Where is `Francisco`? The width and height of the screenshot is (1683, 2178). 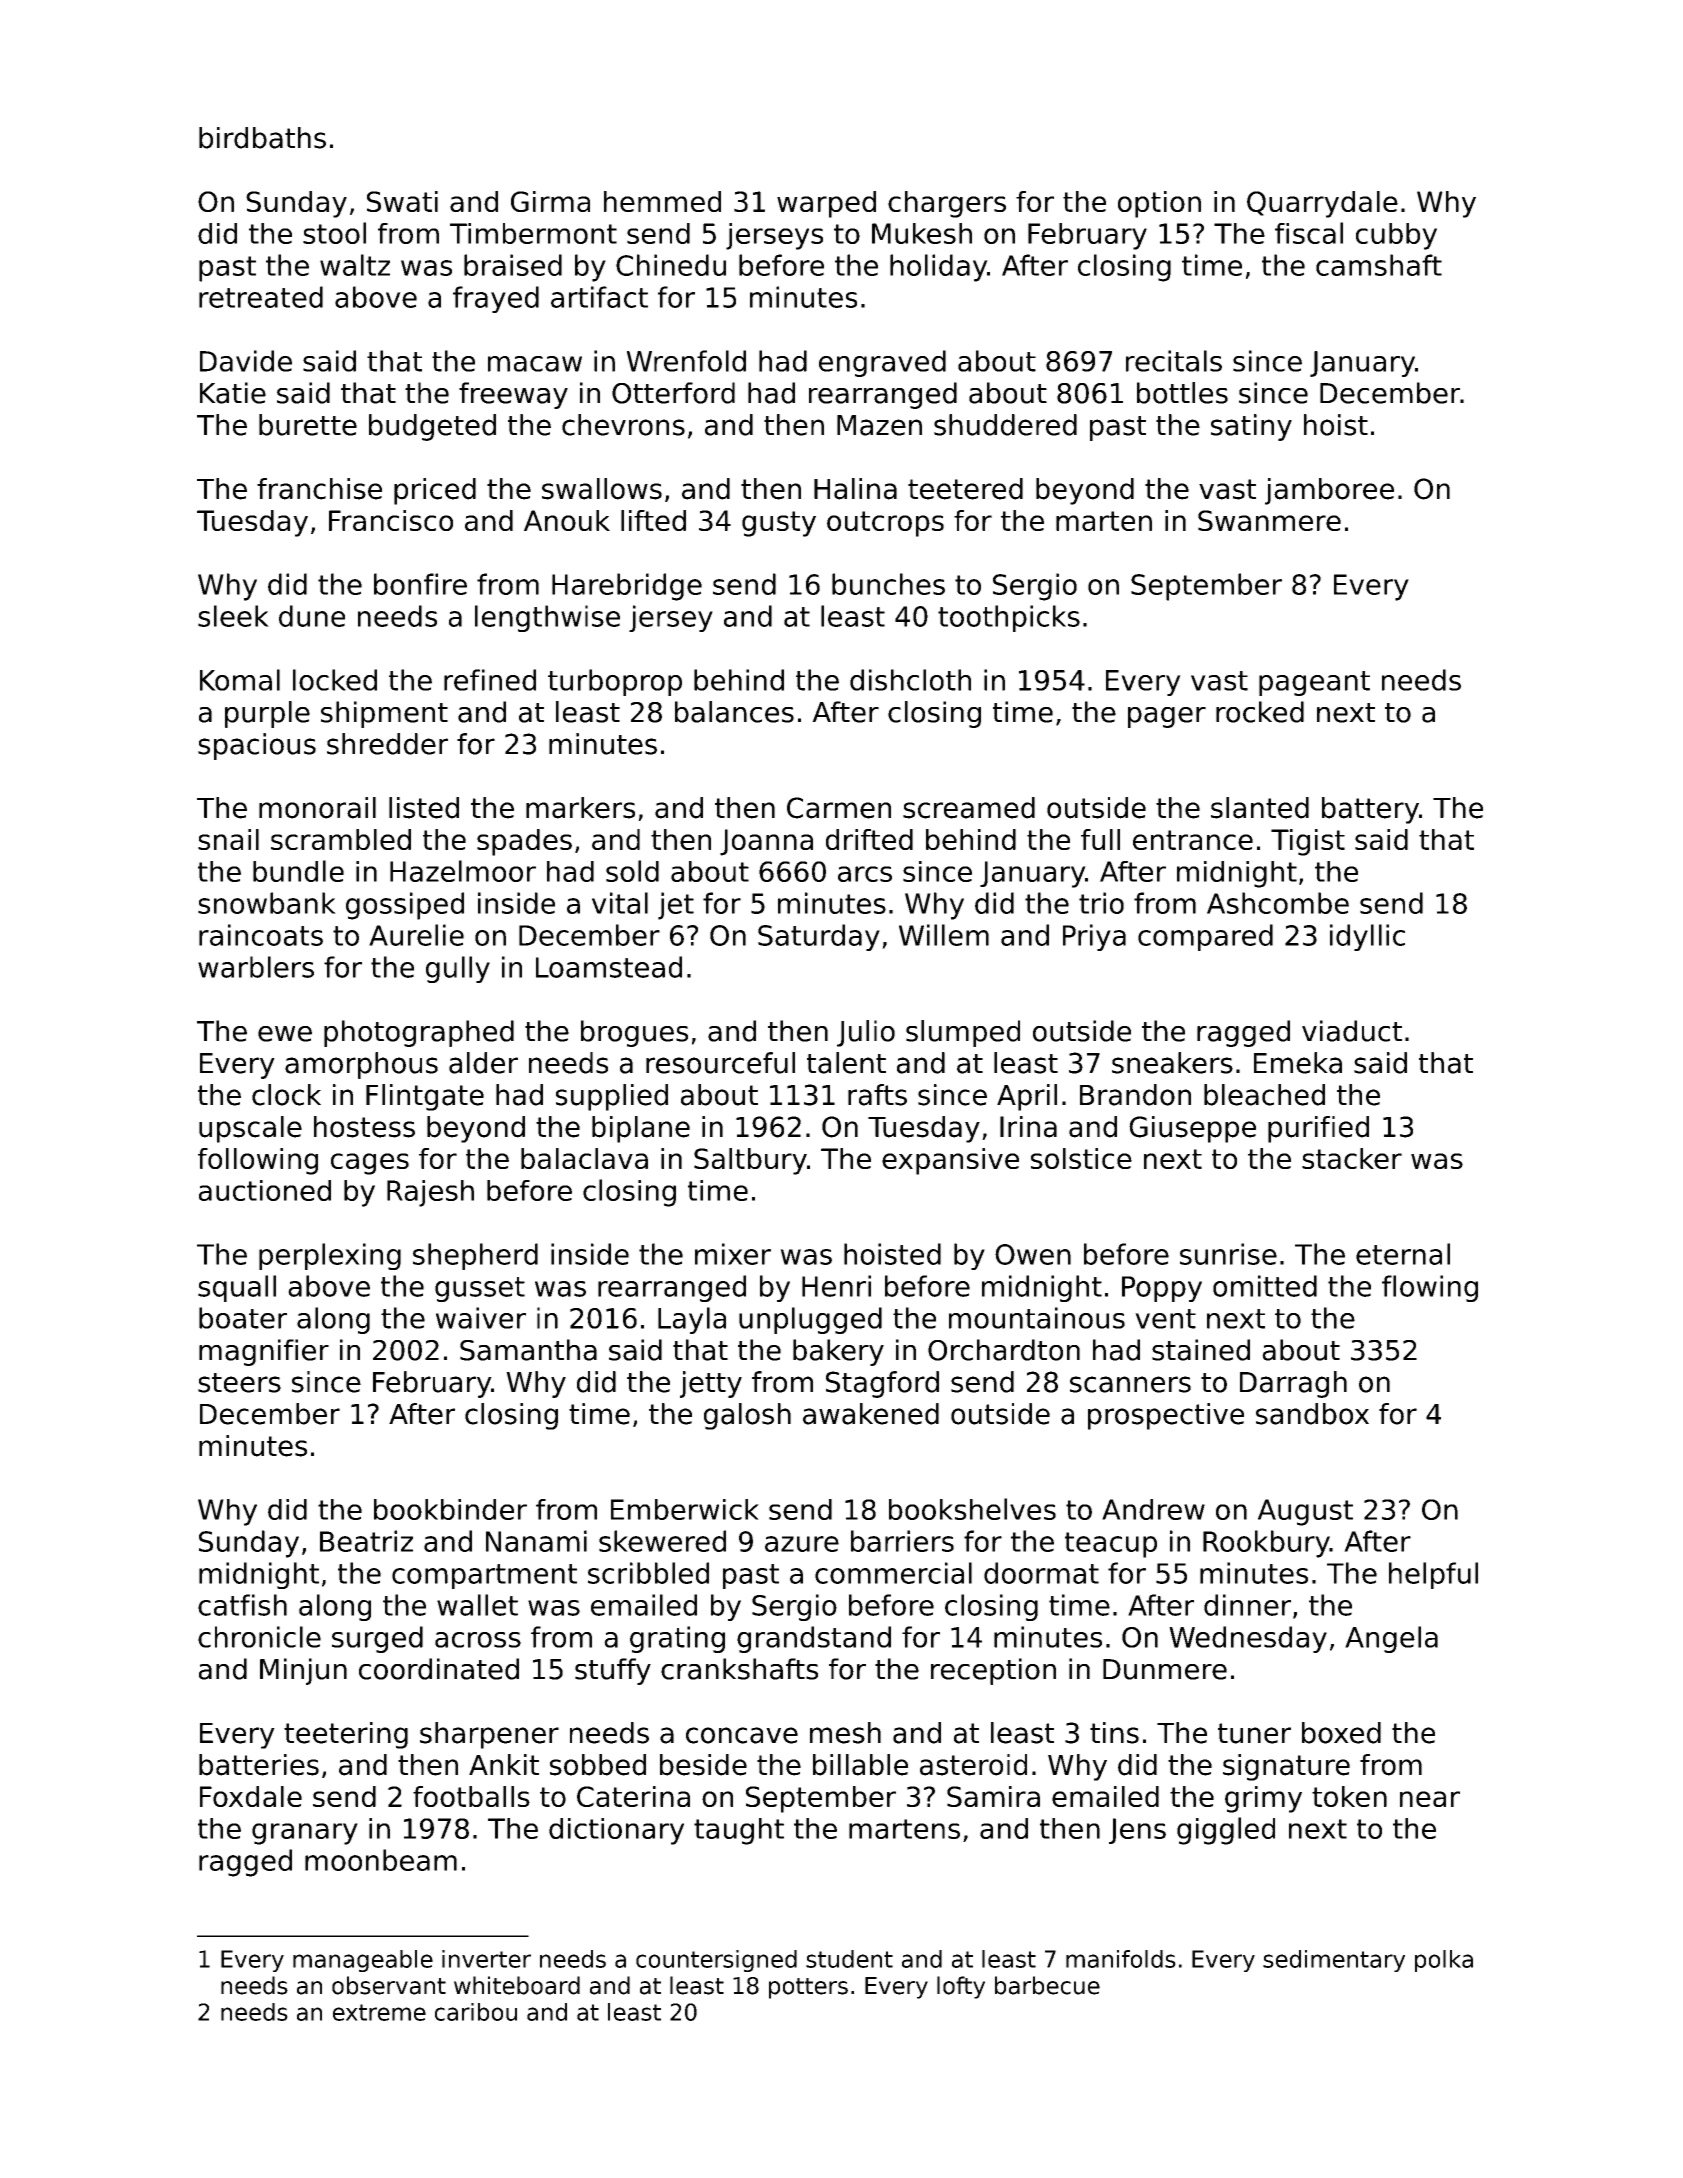 Francisco is located at coordinates (391, 520).
